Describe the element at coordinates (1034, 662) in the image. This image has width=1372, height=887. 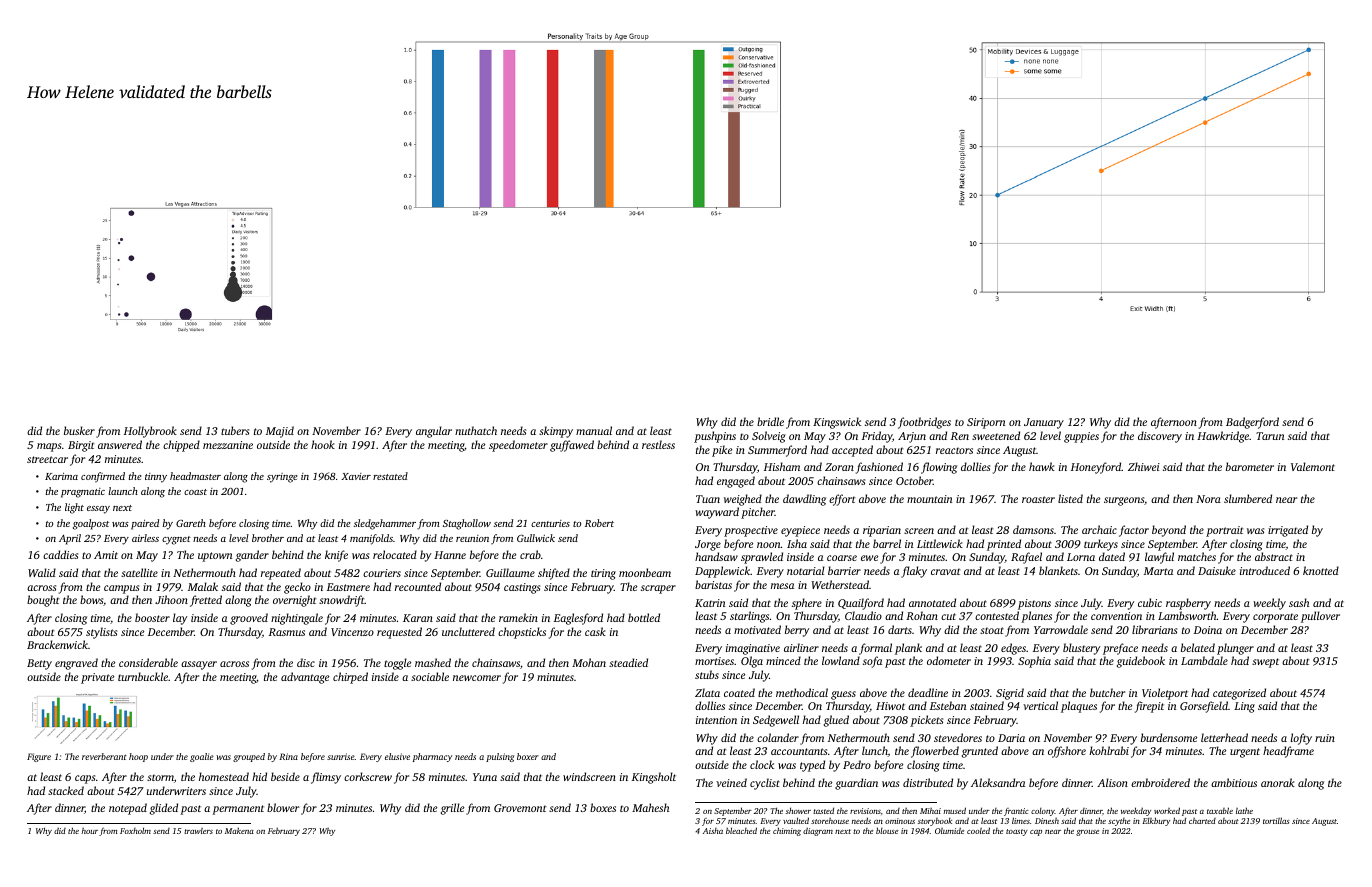
I see `Sophia` at that location.
